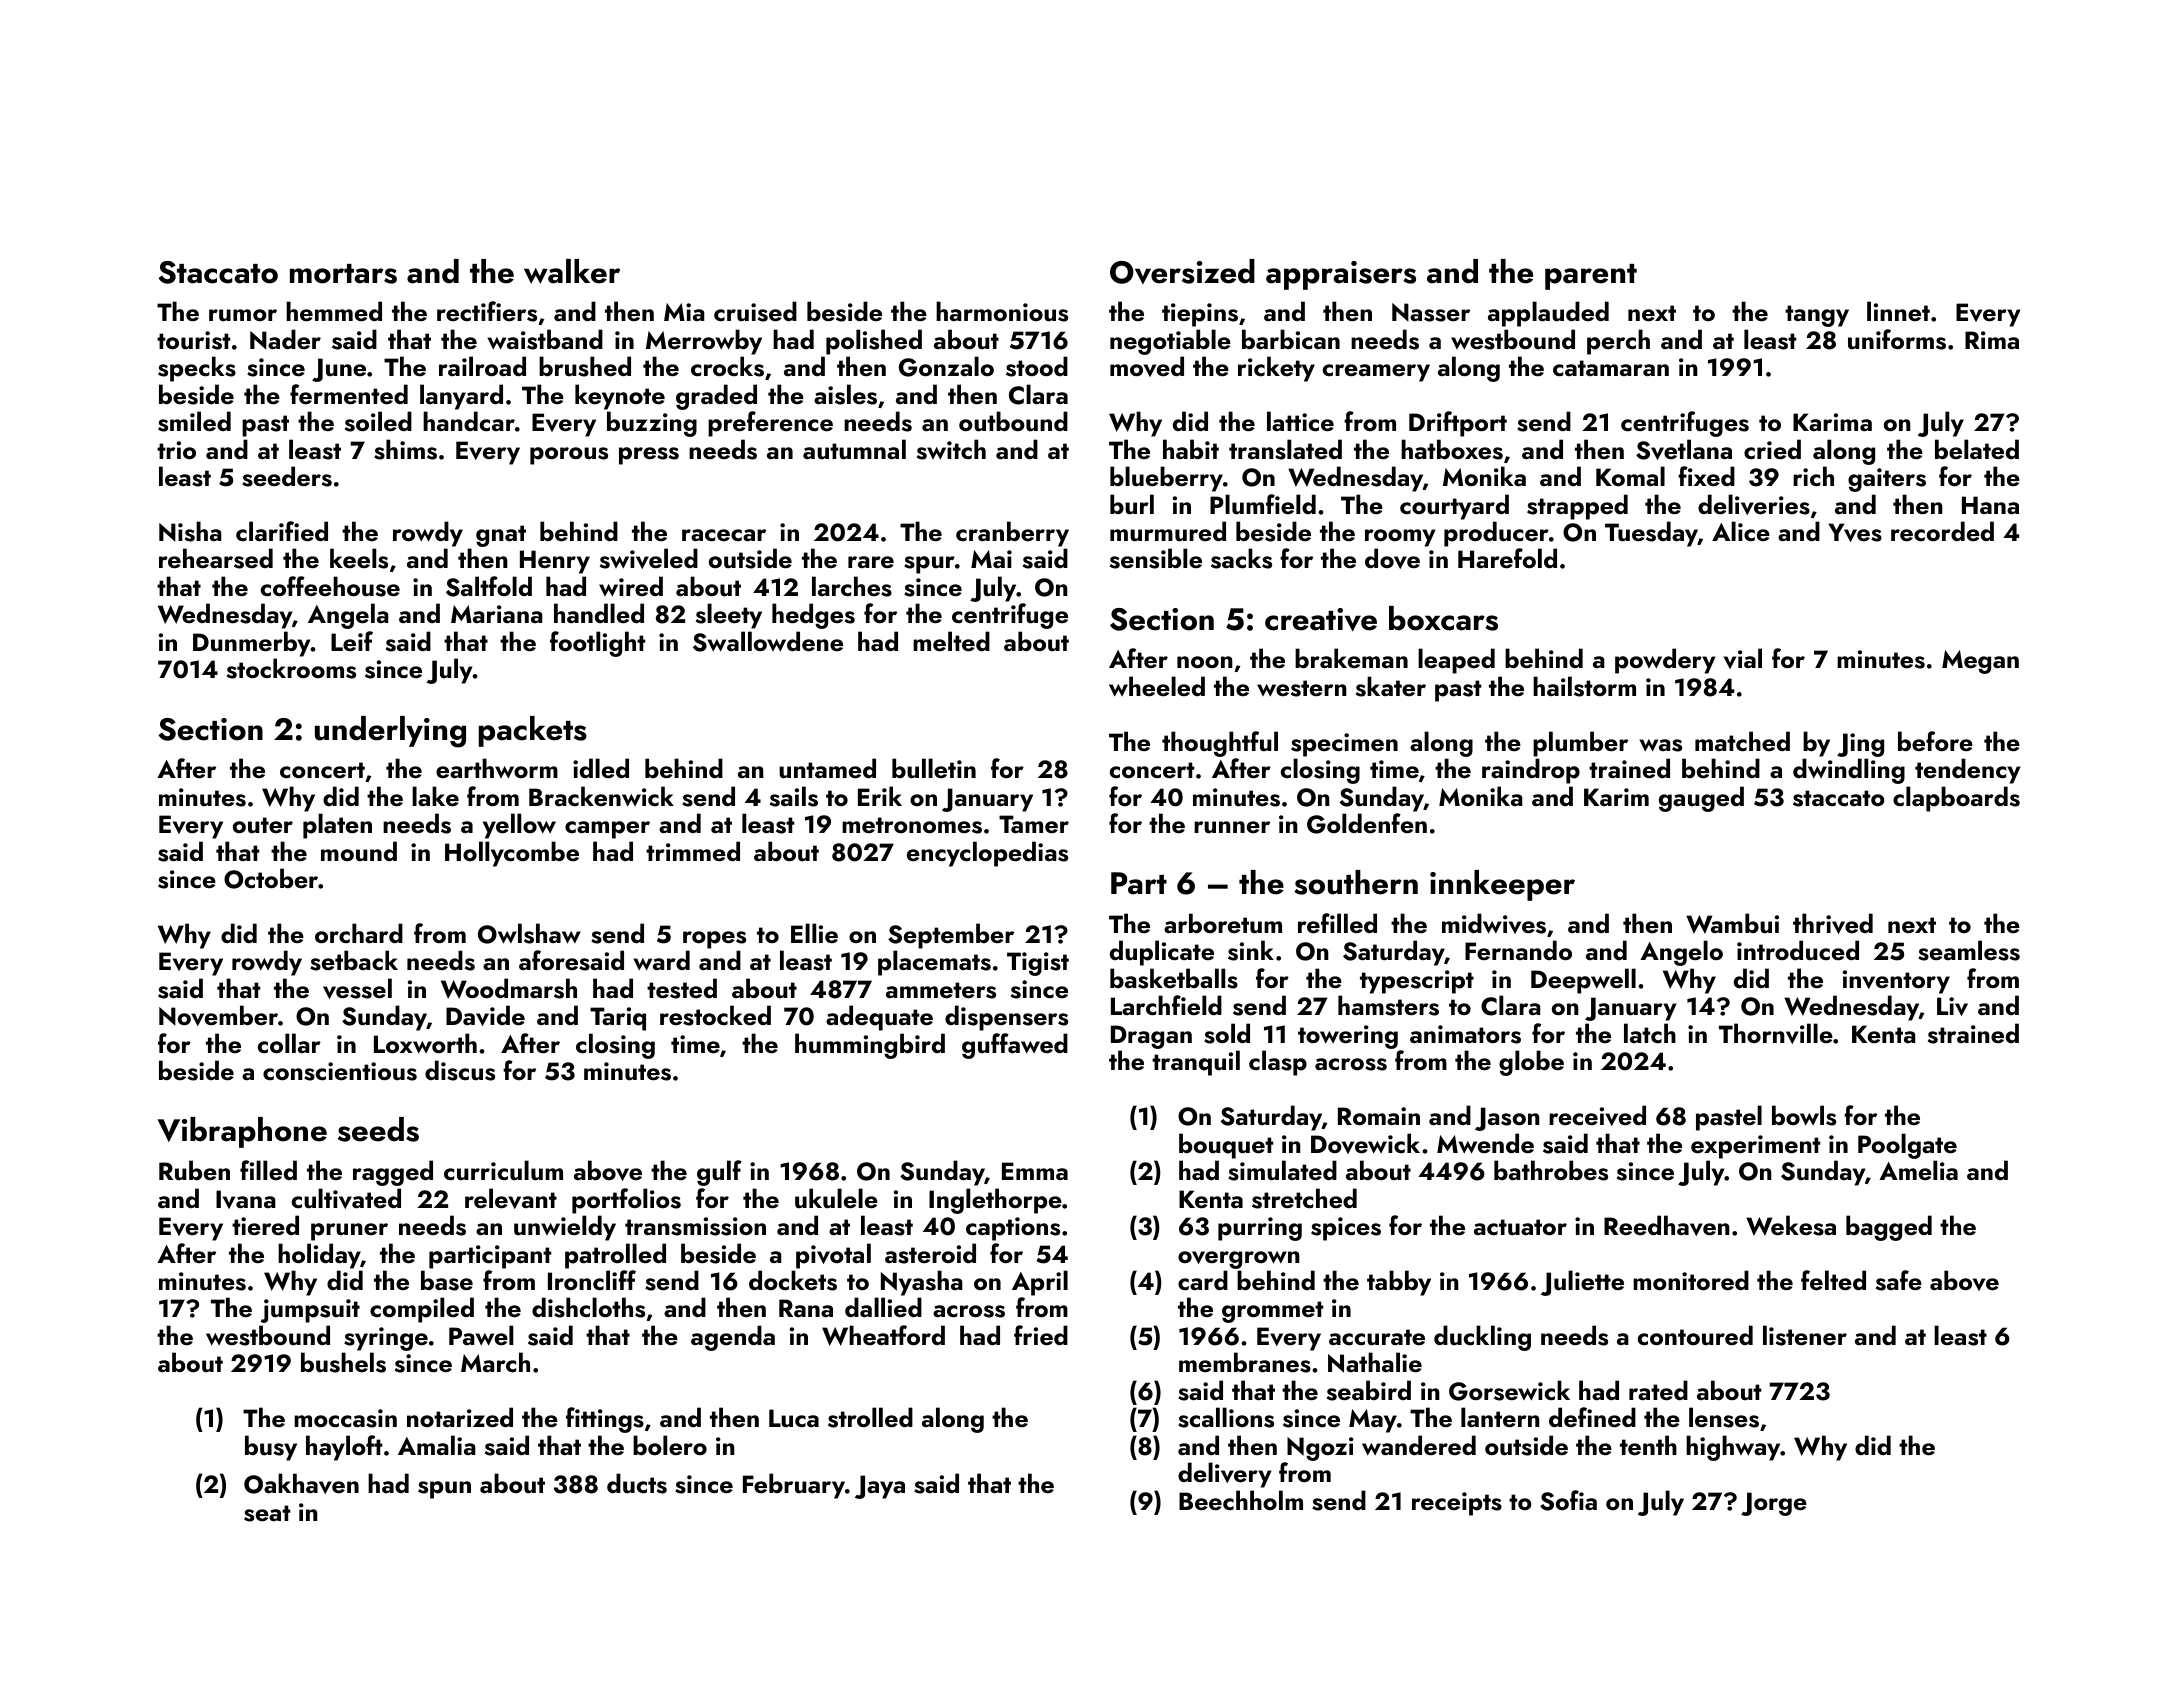 The height and width of the document is (1683, 2178). I want to click on powdery, so click(1665, 661).
